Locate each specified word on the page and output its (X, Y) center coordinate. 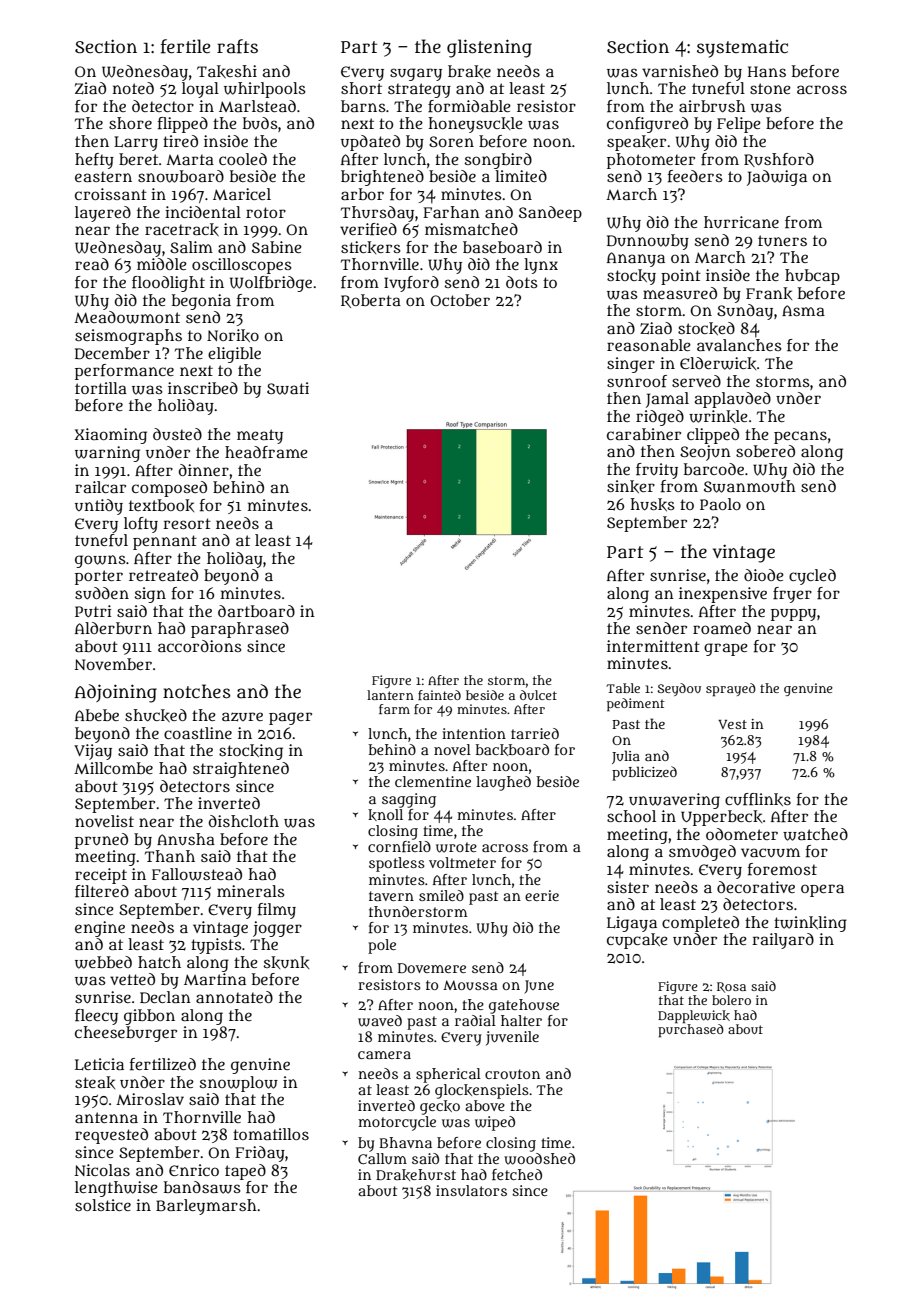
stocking (251, 752)
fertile (185, 46)
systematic (742, 49)
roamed (722, 628)
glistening (489, 48)
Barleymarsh (206, 1207)
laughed (503, 783)
